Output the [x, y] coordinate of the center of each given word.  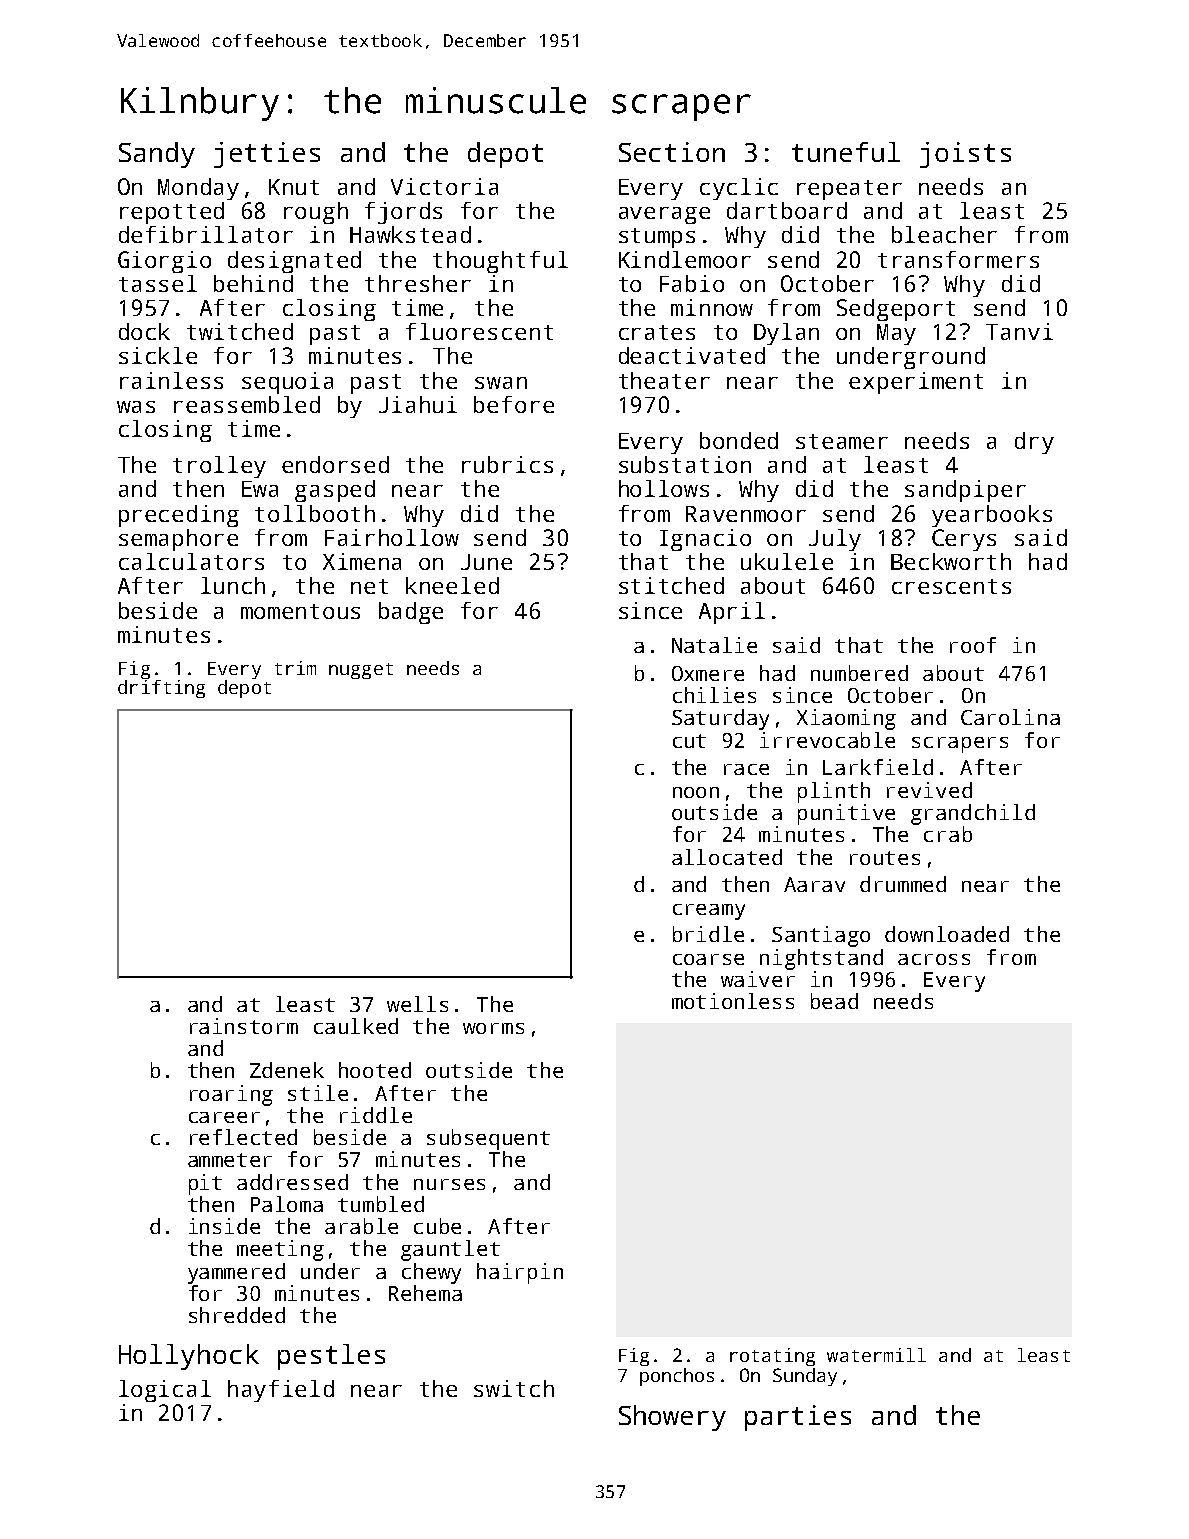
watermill [876, 1355]
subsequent [488, 1139]
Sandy [157, 155]
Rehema [425, 1293]
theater [664, 380]
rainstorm [244, 1026]
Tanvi [1019, 331]
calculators [191, 561]
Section [672, 152]
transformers [958, 259]
